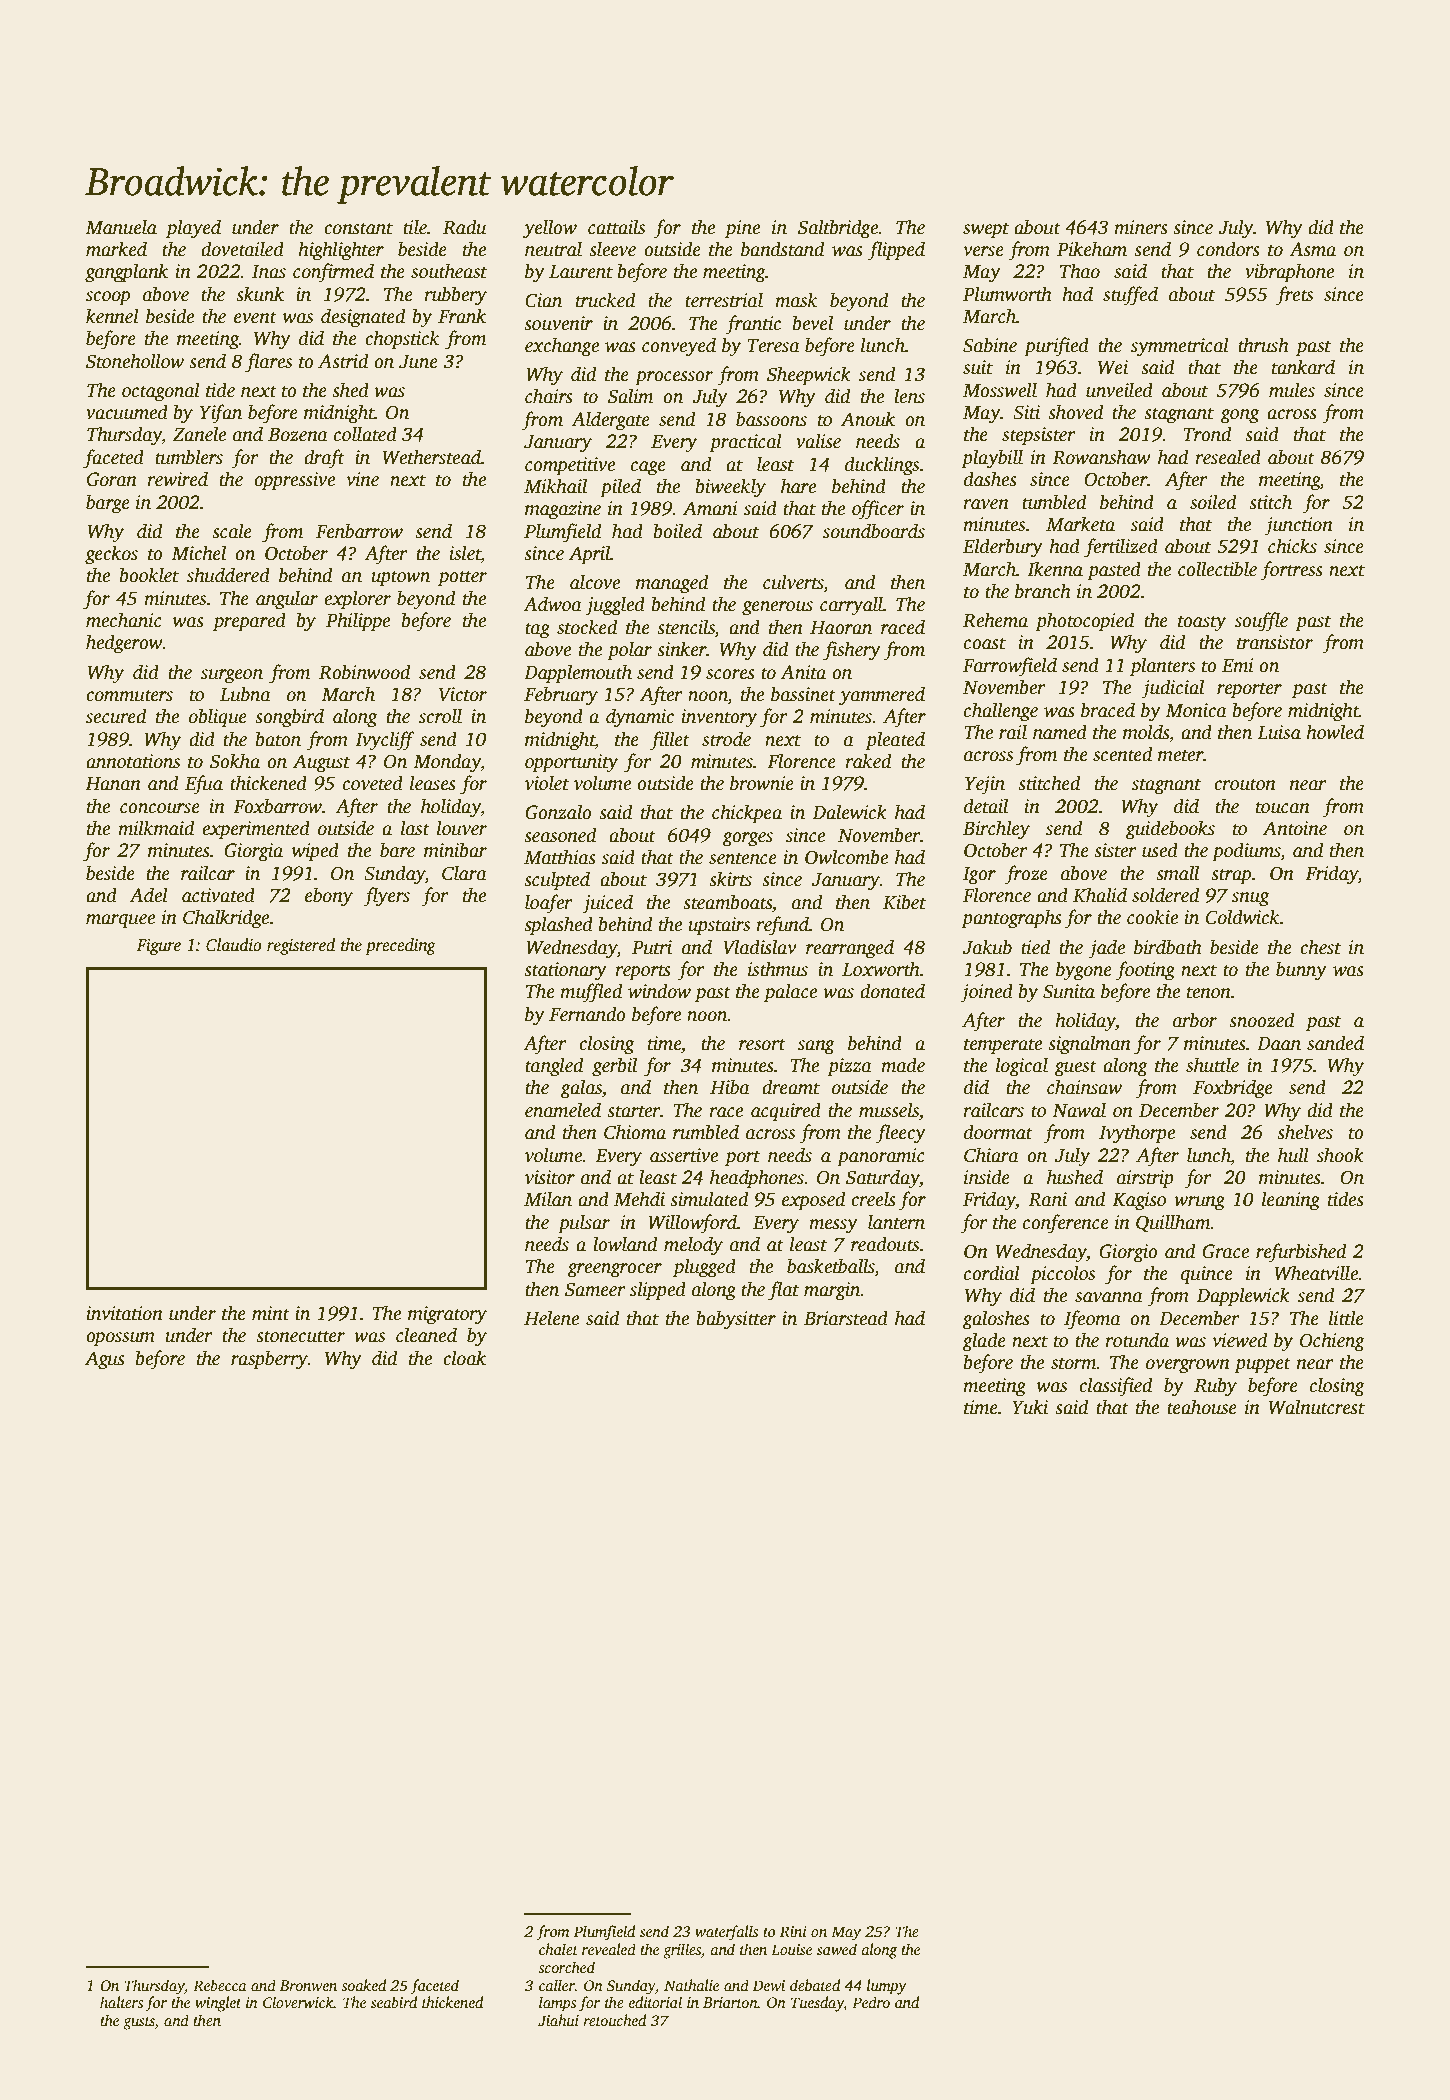  I want to click on galoshes, so click(996, 1320).
